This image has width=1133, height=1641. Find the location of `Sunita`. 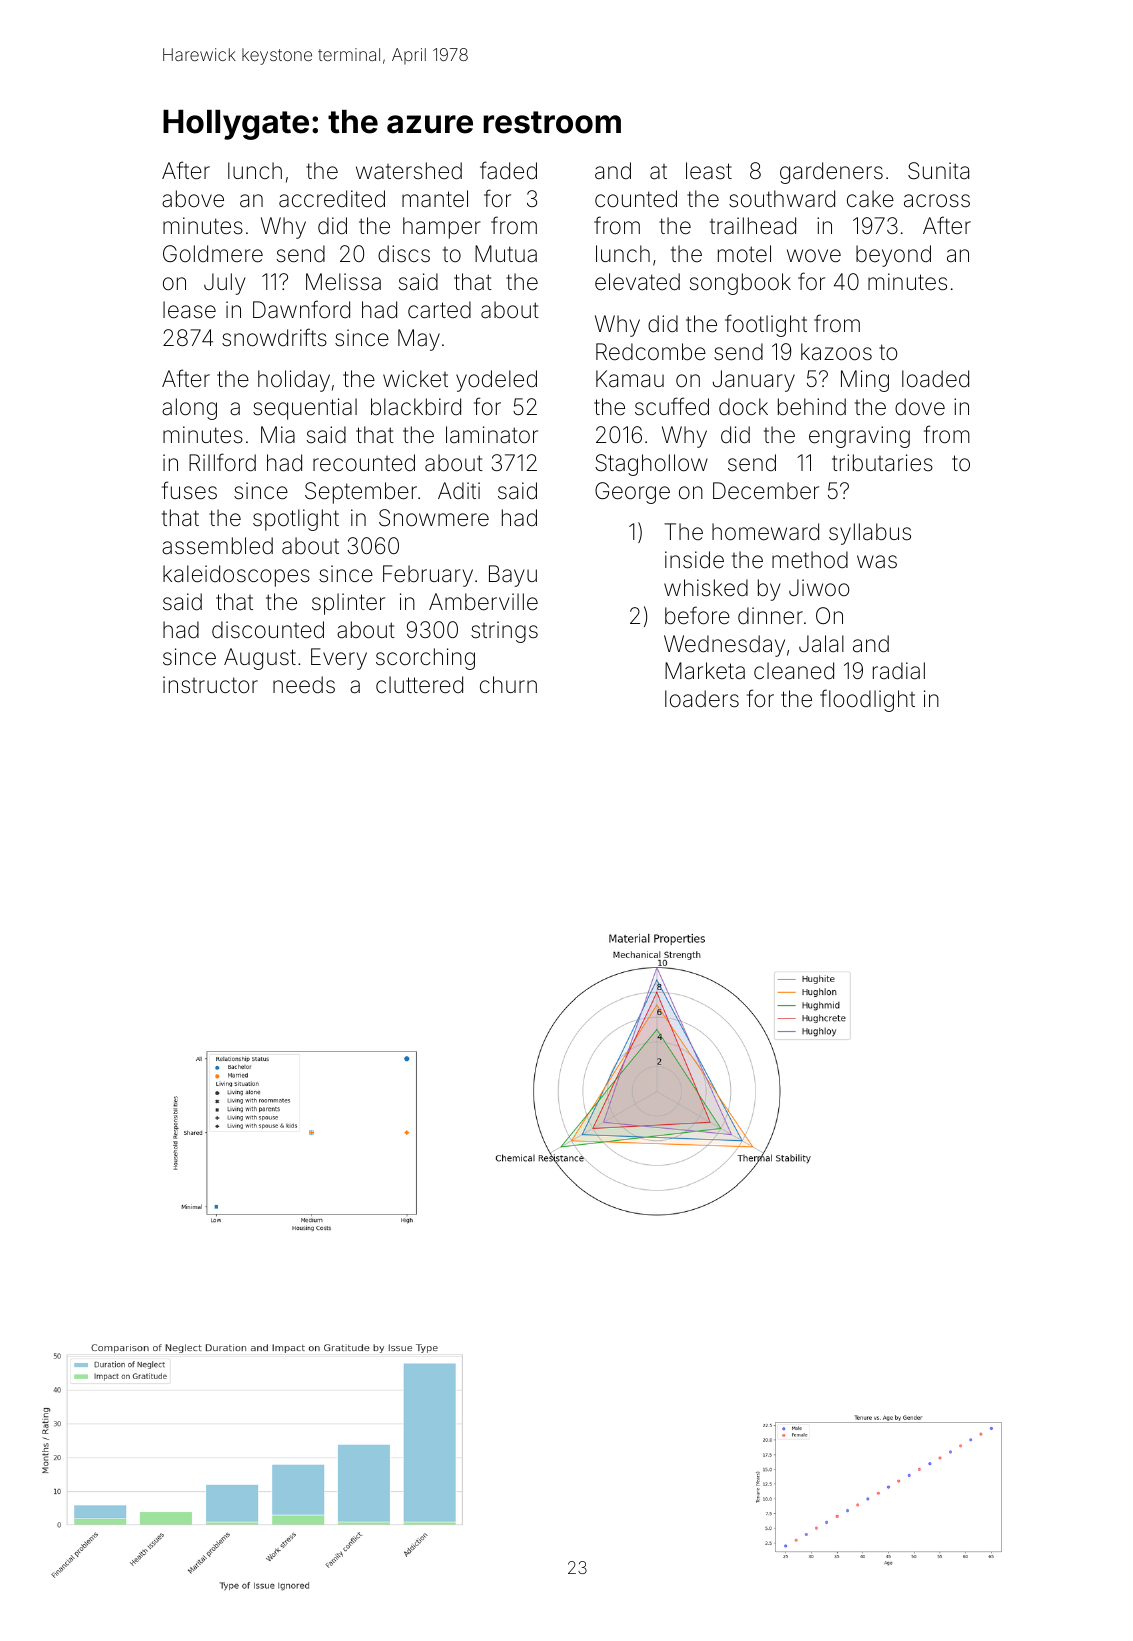

Sunita is located at coordinates (938, 171).
